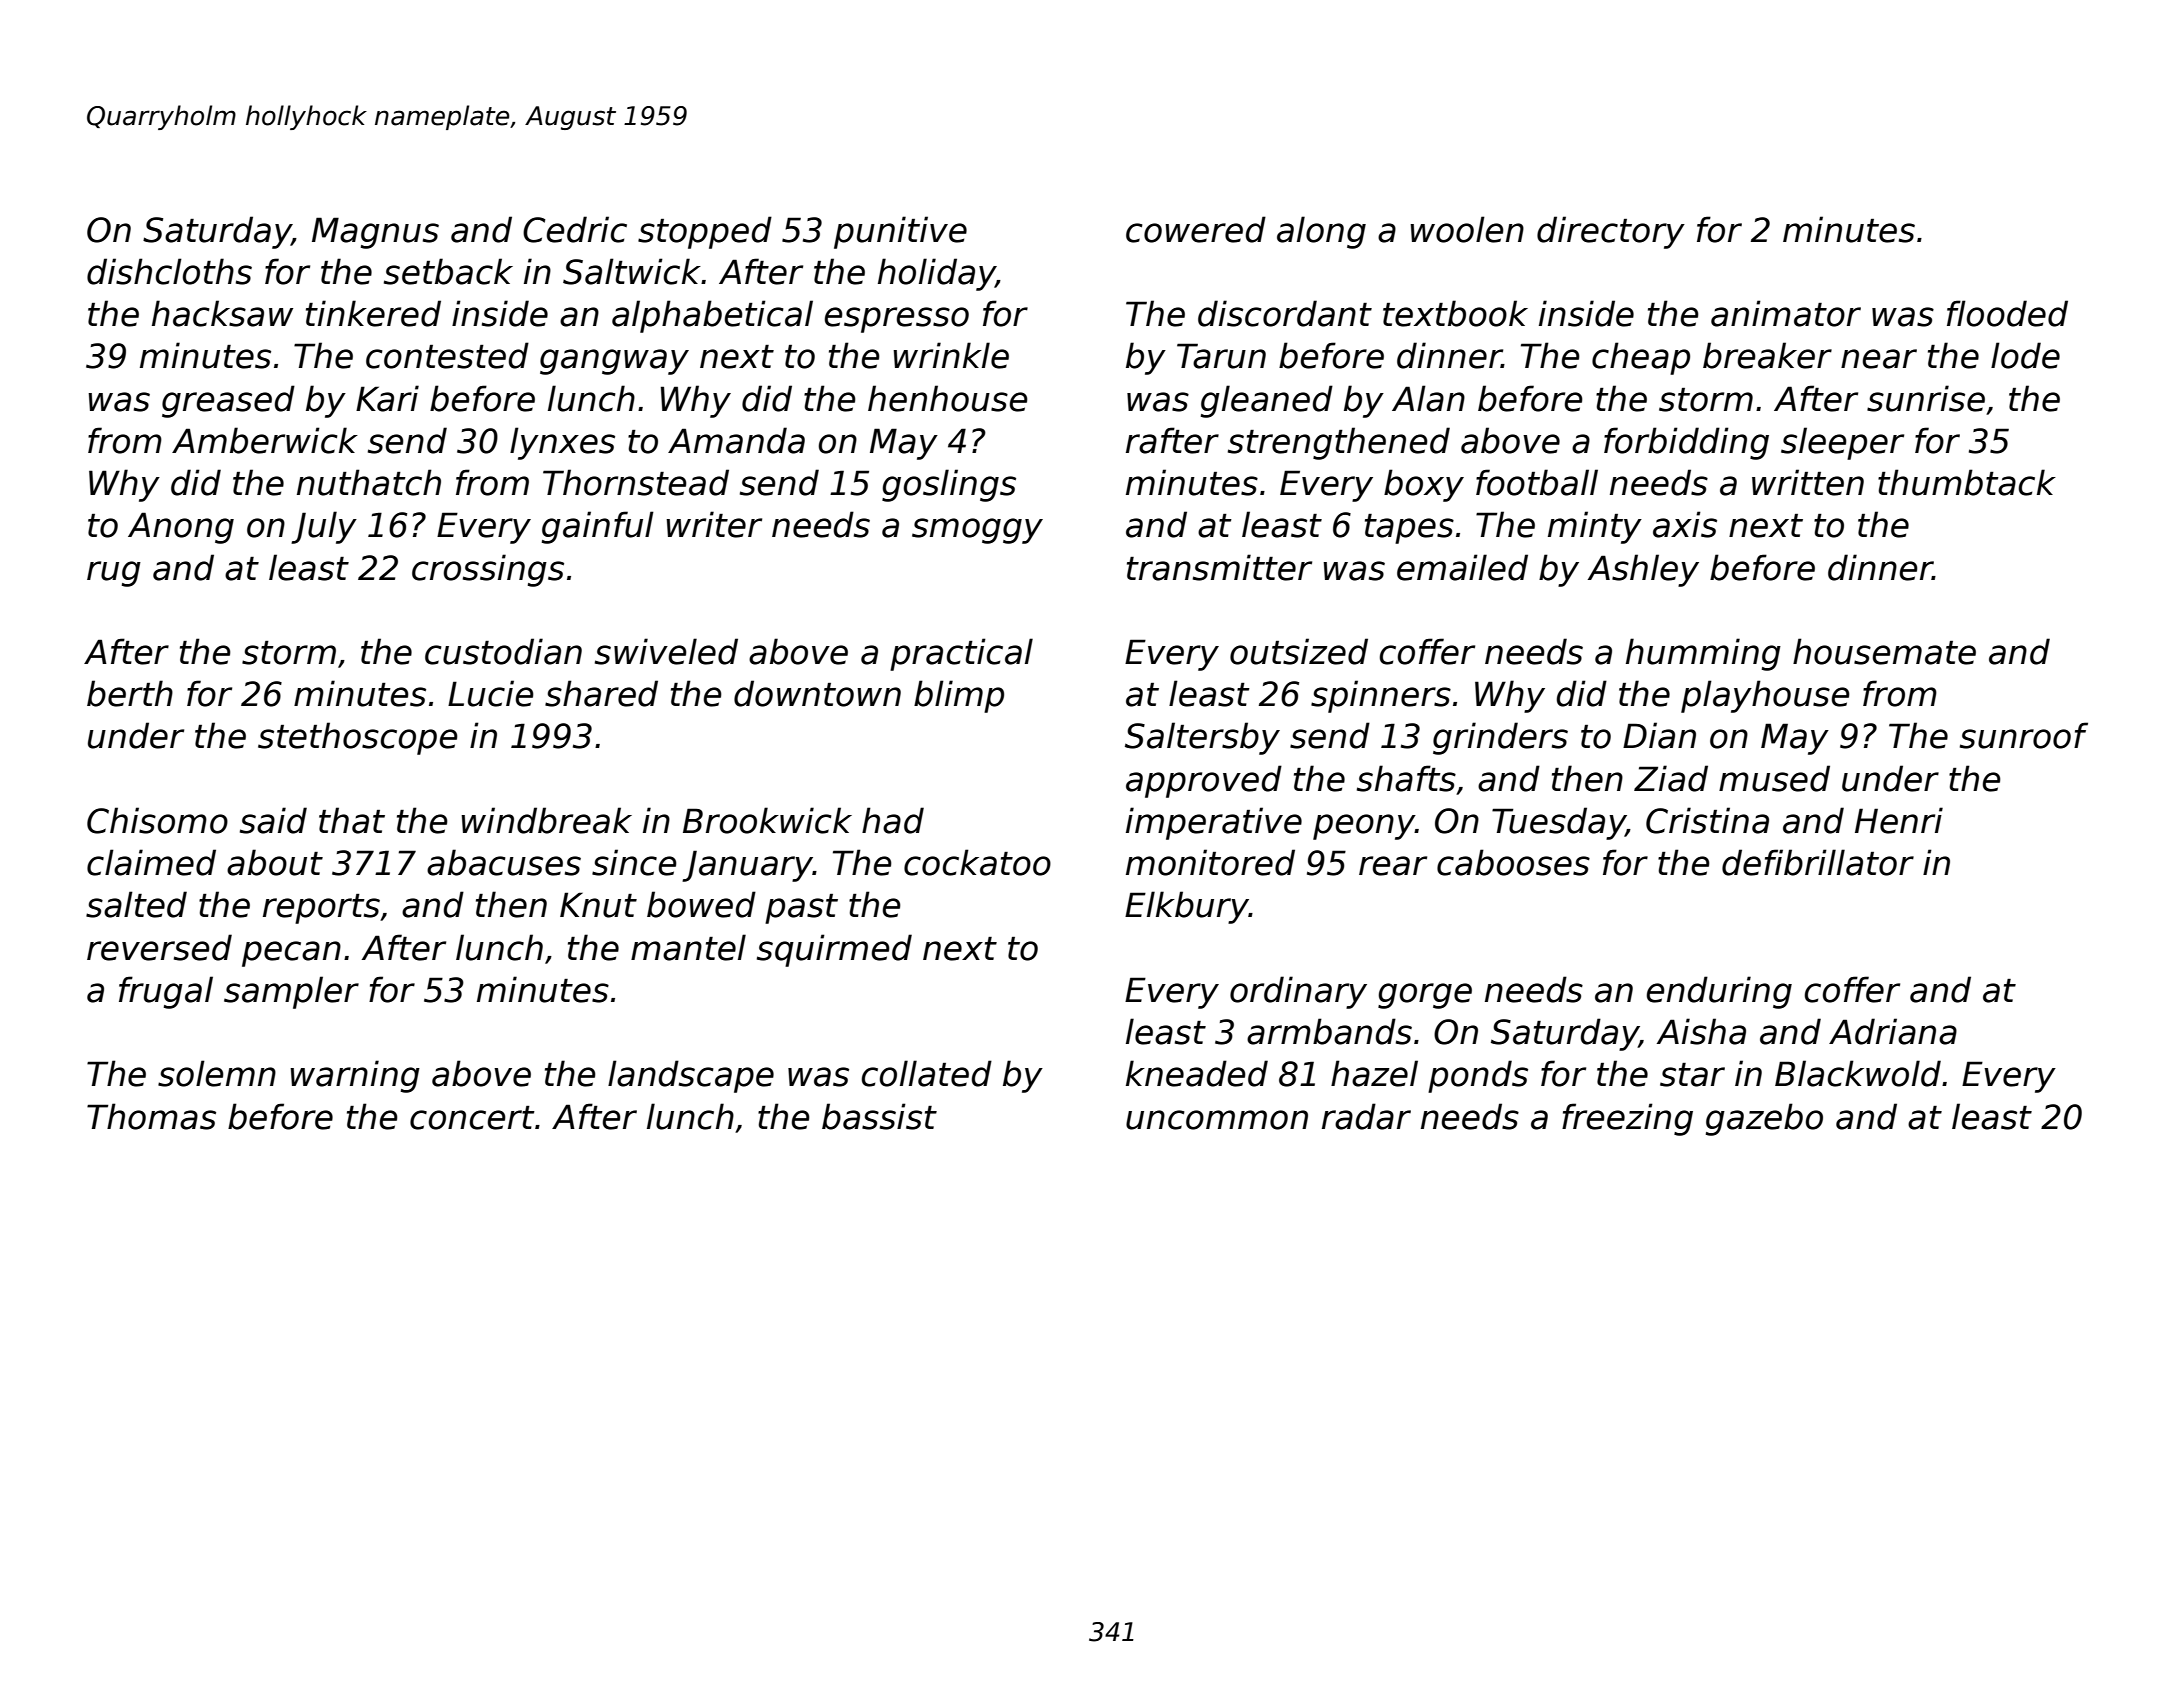 The image size is (2178, 1683). Describe the element at coordinates (1764, 1119) in the document. I see `gazebo` at that location.
